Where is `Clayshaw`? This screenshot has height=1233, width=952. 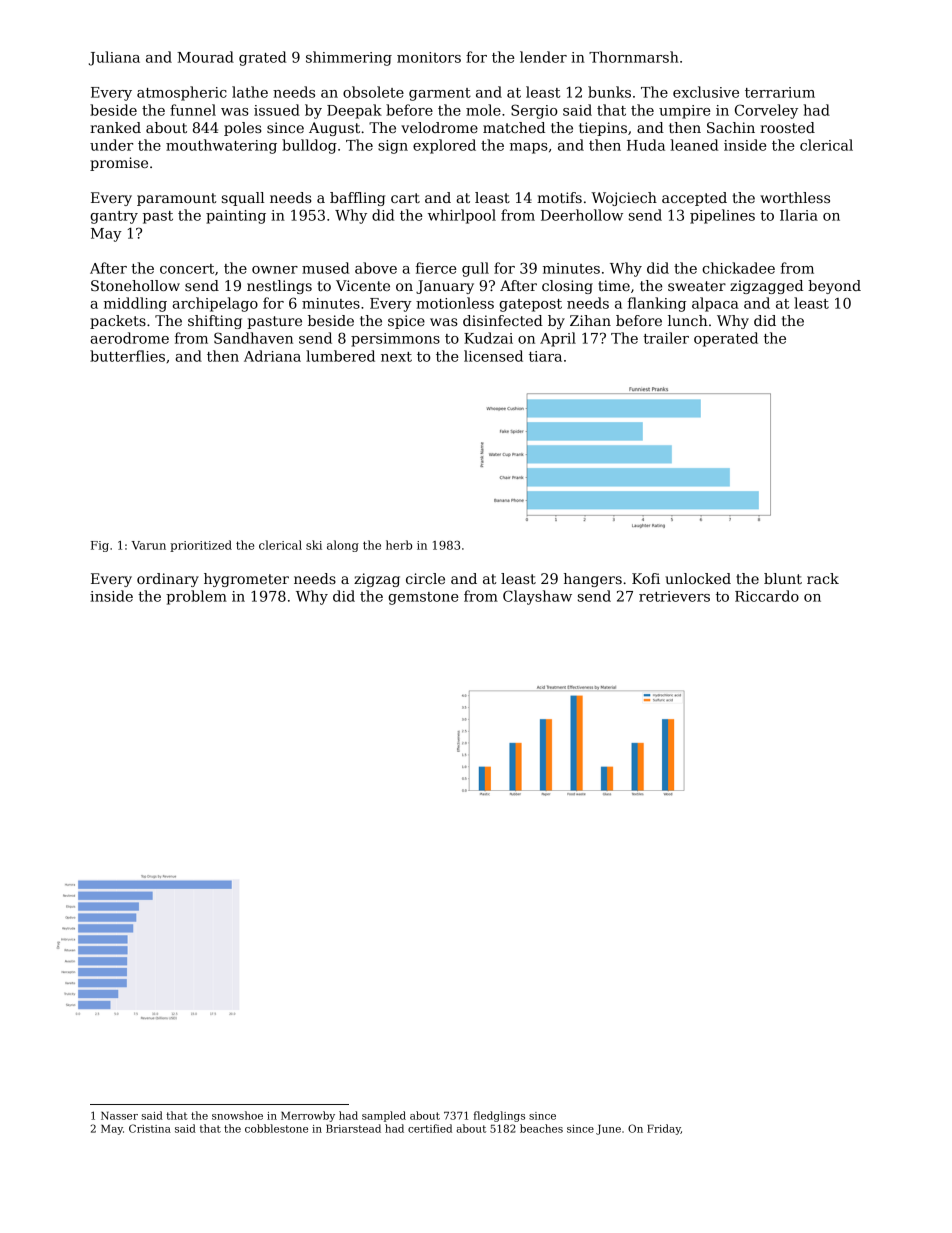 Clayshaw is located at coordinates (537, 597).
